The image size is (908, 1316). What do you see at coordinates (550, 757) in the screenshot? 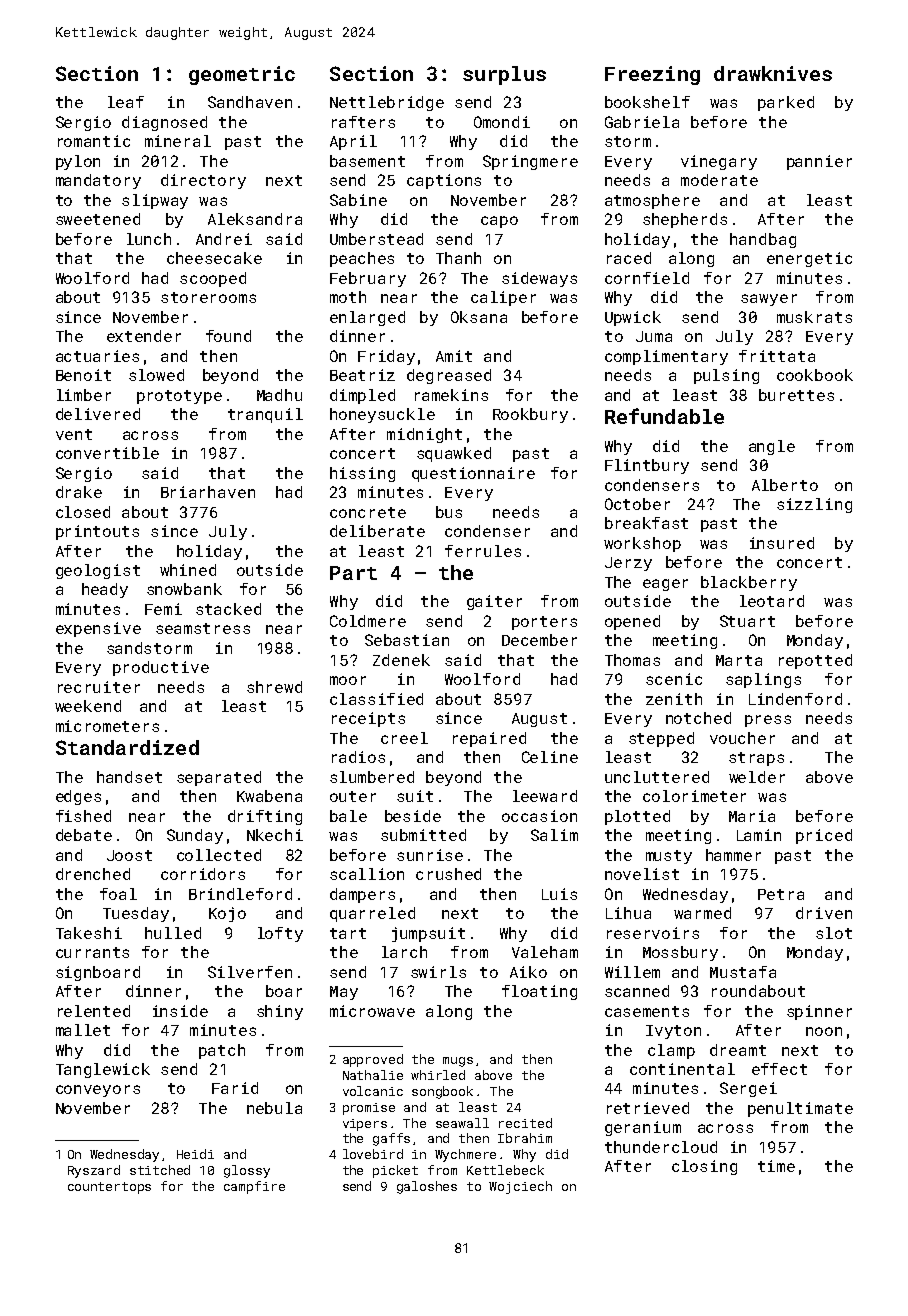
I see `Celine` at bounding box center [550, 757].
